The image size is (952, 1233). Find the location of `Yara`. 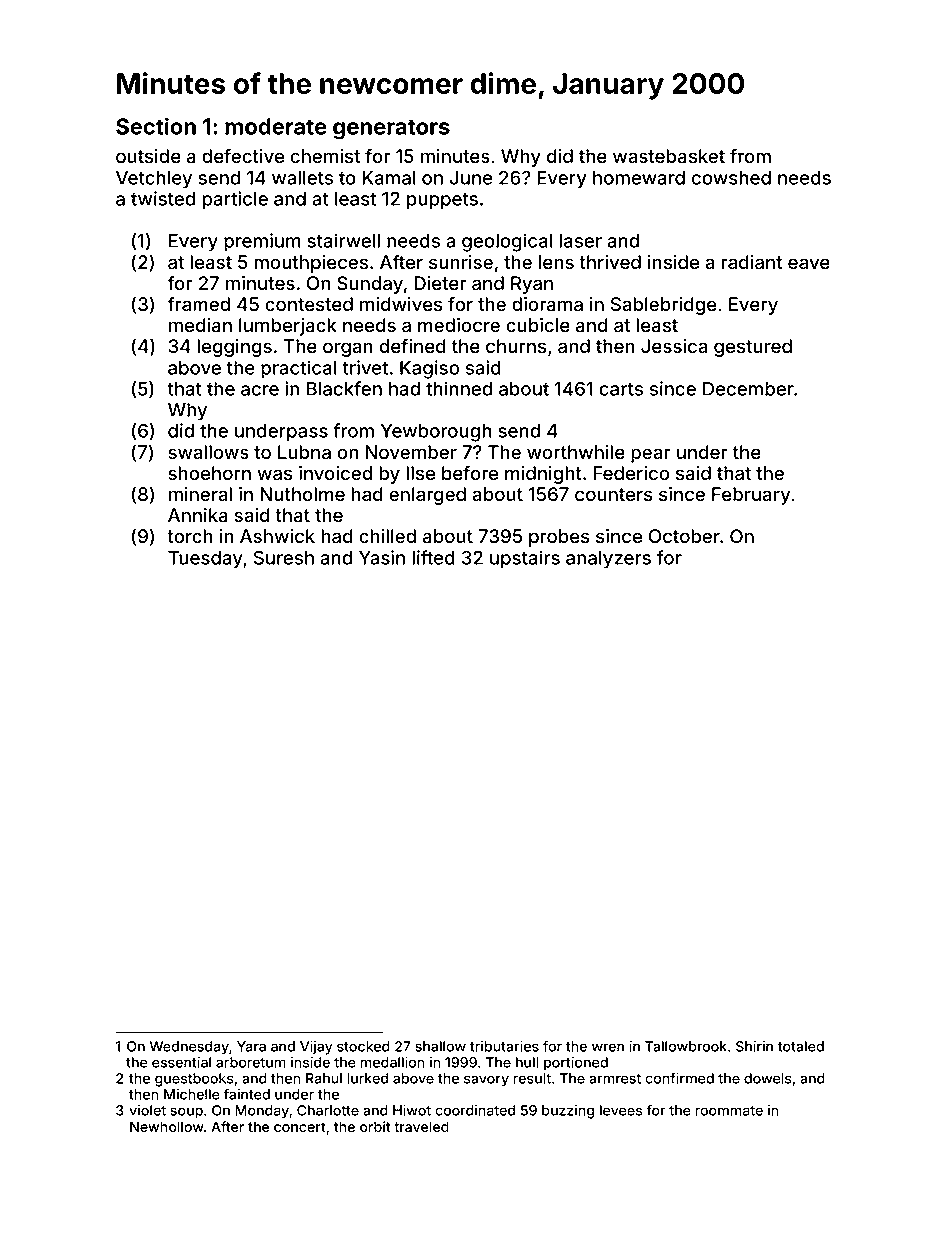

Yara is located at coordinates (251, 1046).
